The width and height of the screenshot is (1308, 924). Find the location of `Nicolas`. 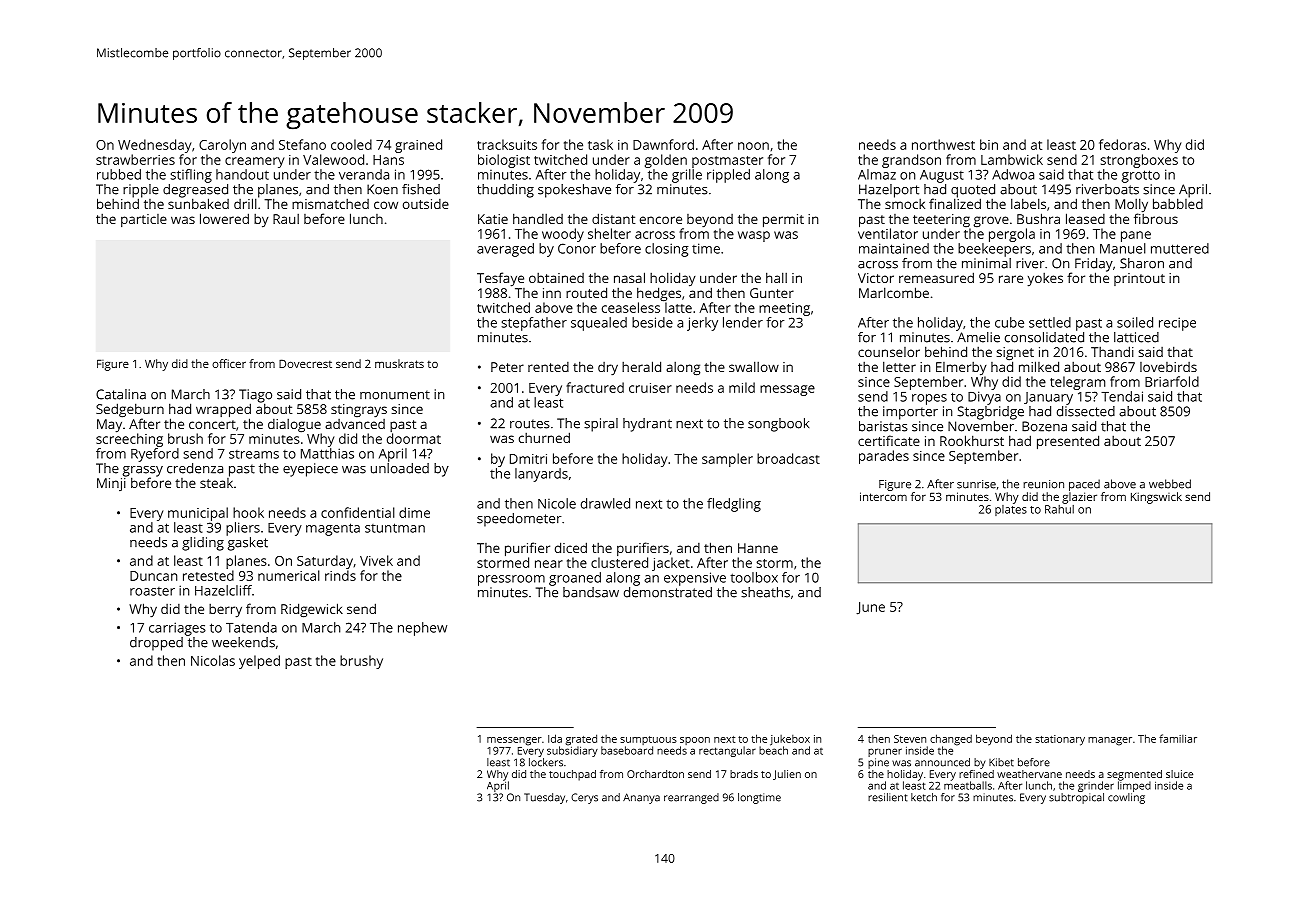

Nicolas is located at coordinates (213, 660).
